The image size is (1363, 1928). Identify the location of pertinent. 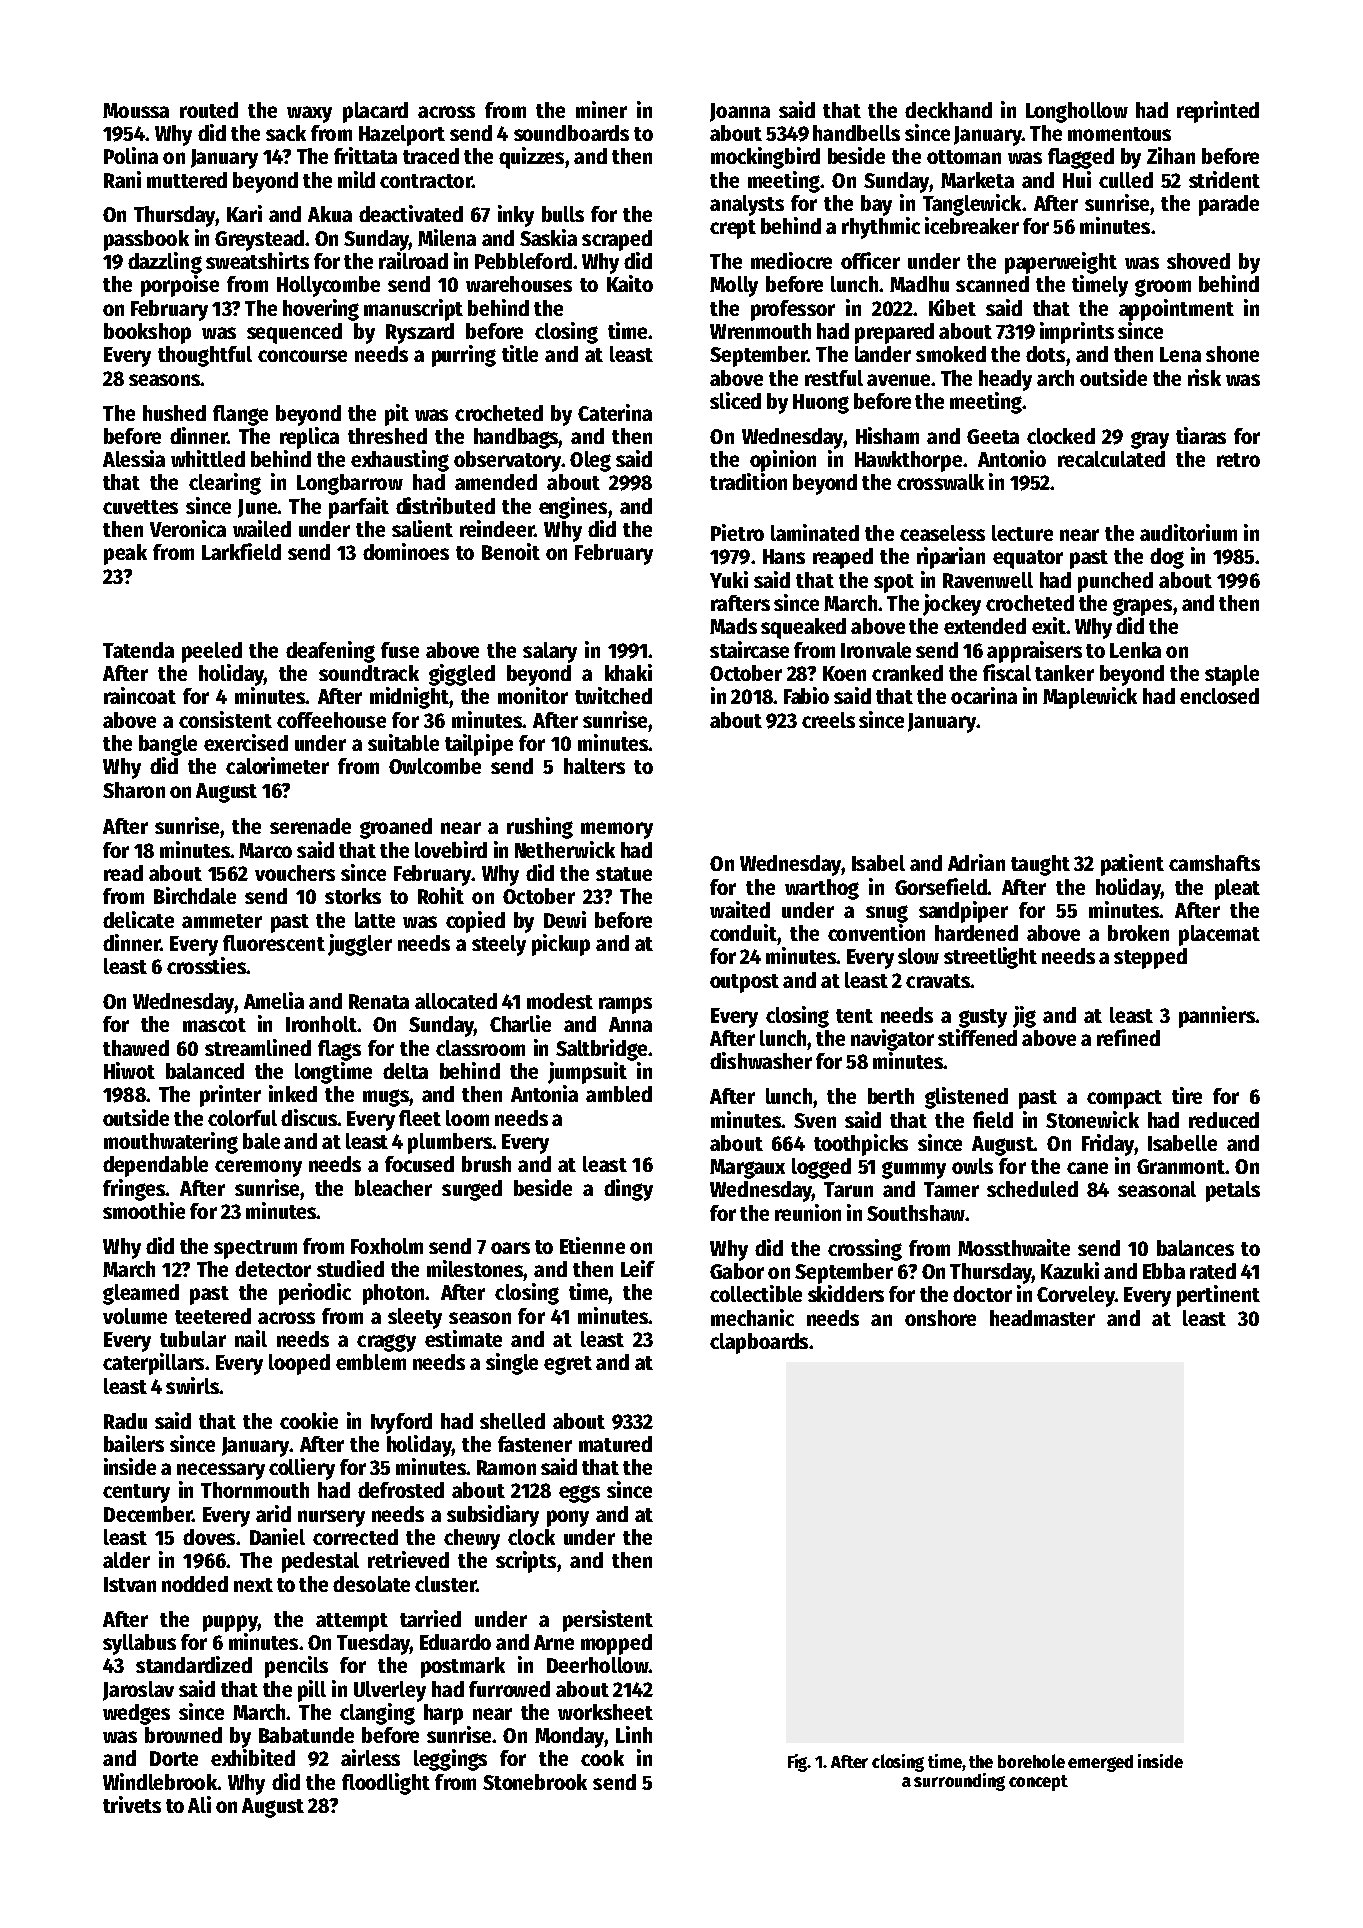
(1218, 1296).
